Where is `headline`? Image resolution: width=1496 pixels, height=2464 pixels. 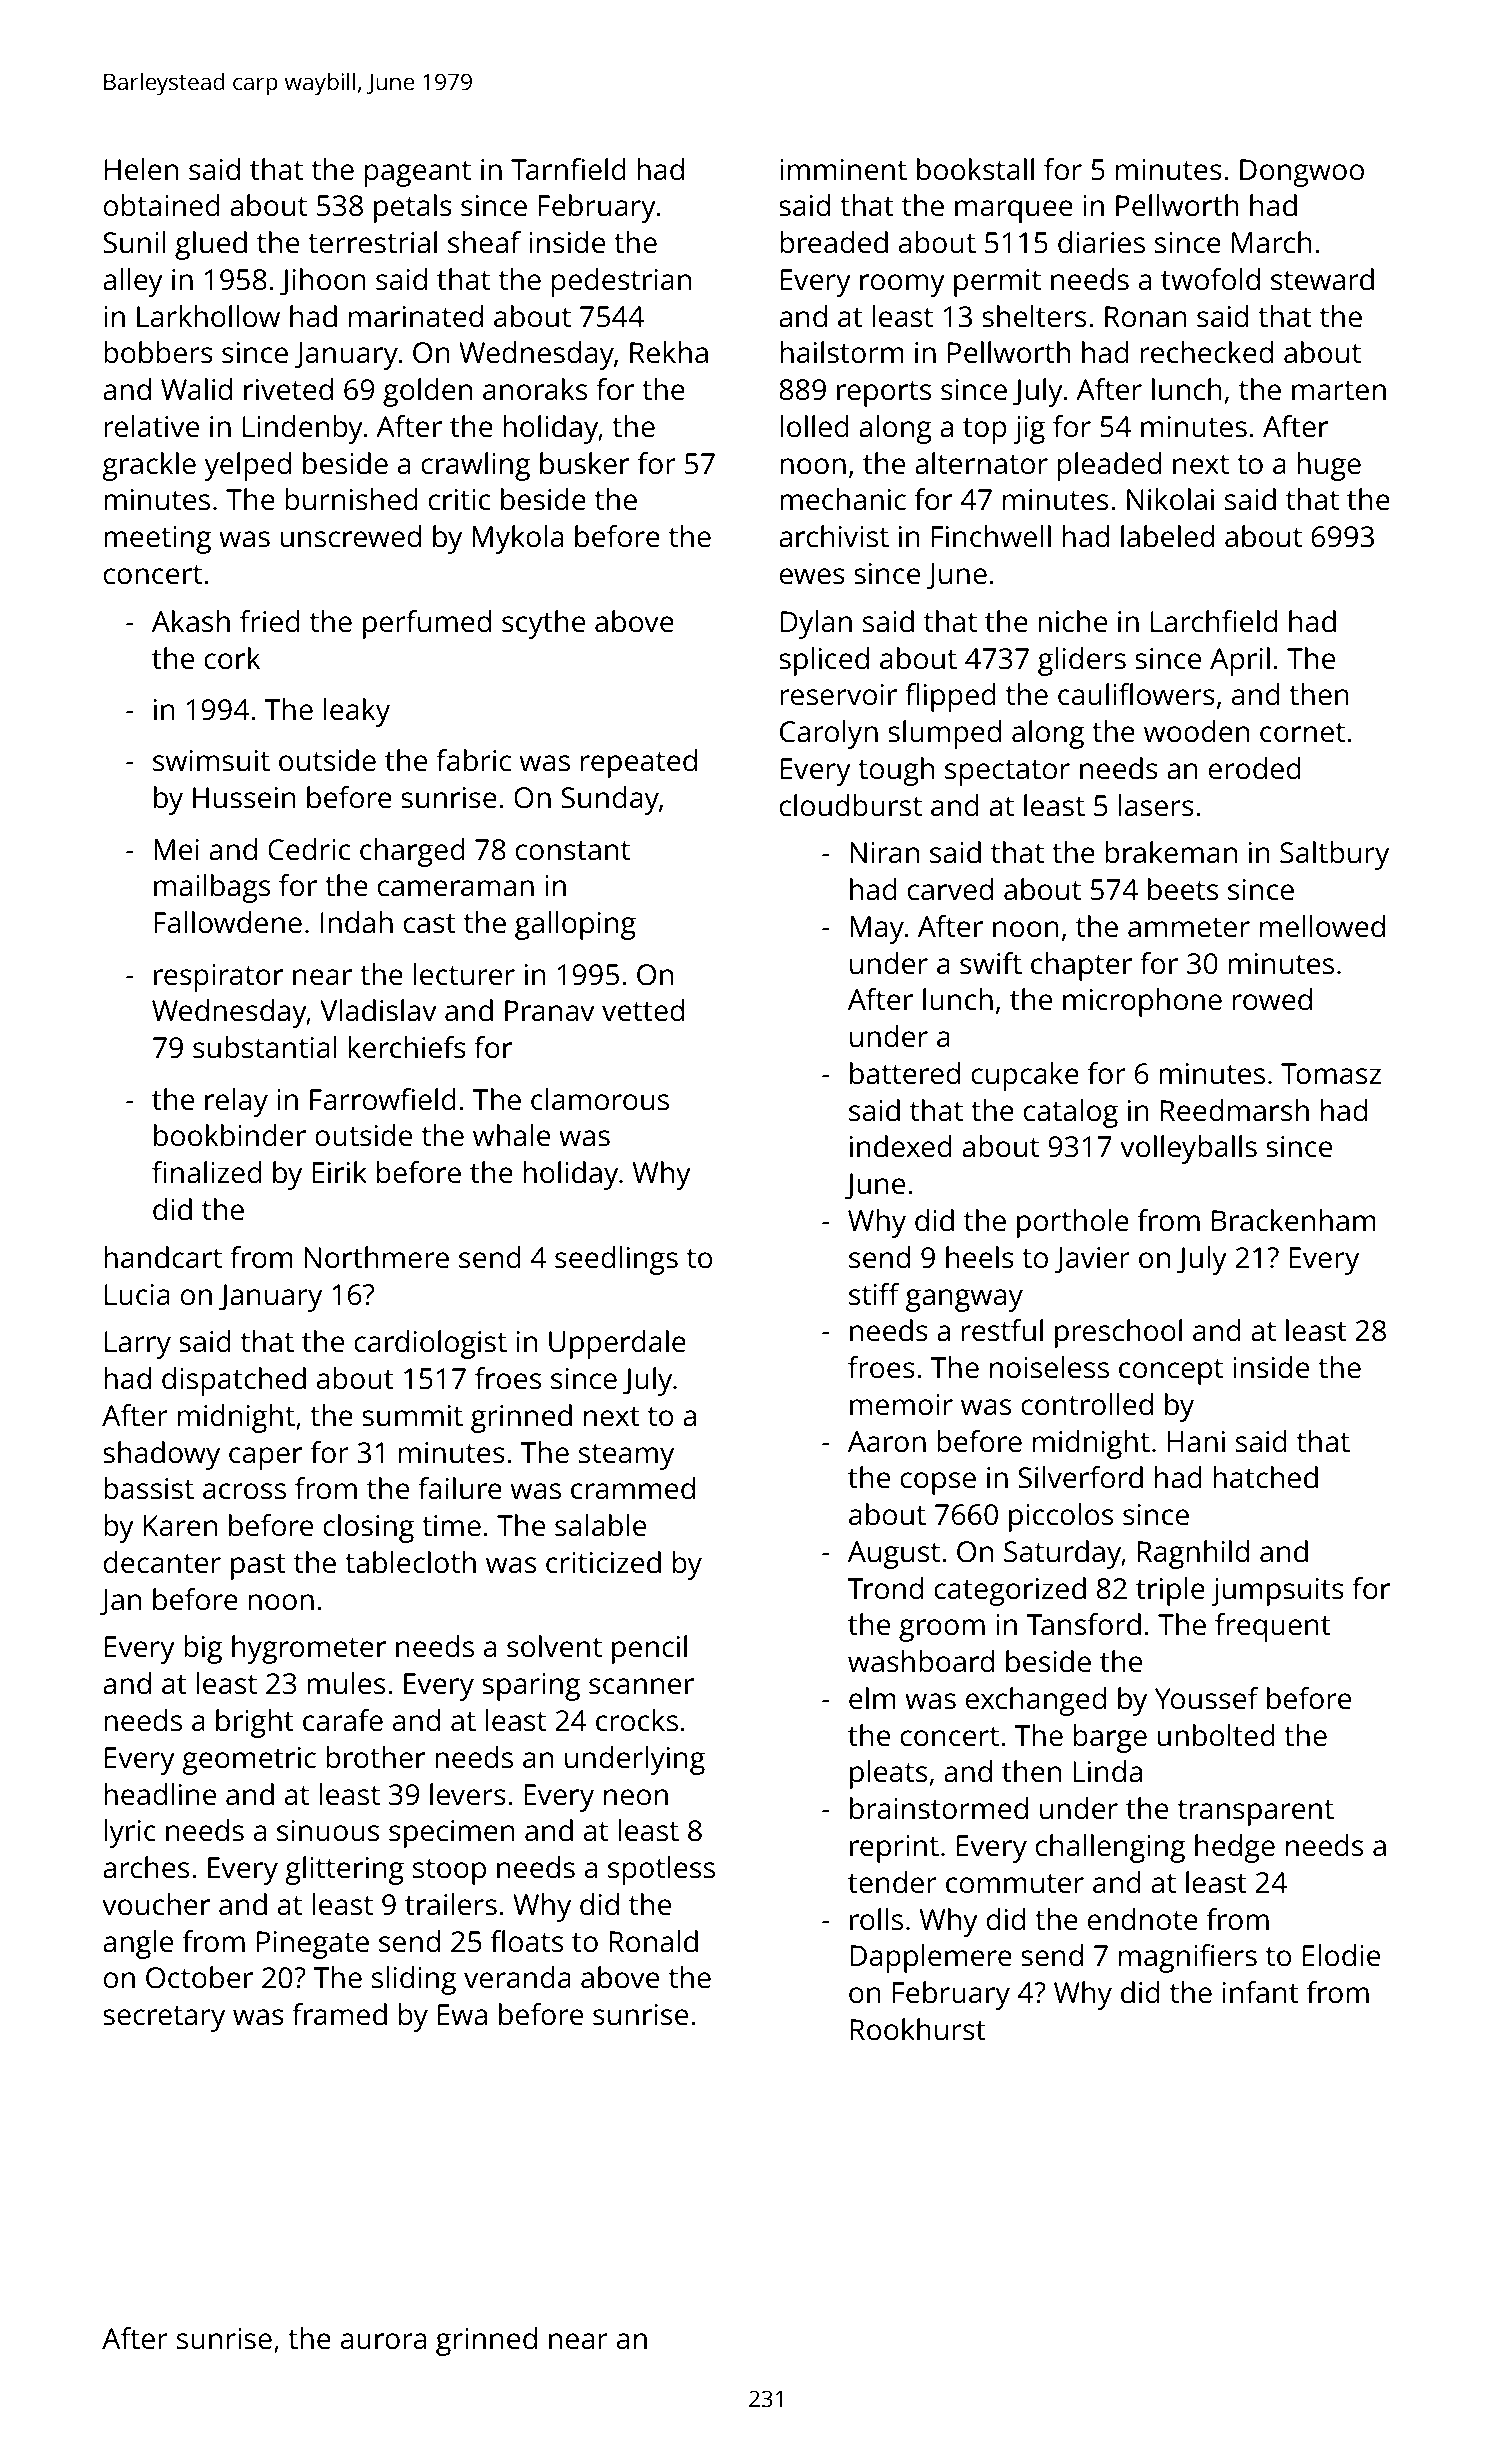 headline is located at coordinates (160, 1794).
